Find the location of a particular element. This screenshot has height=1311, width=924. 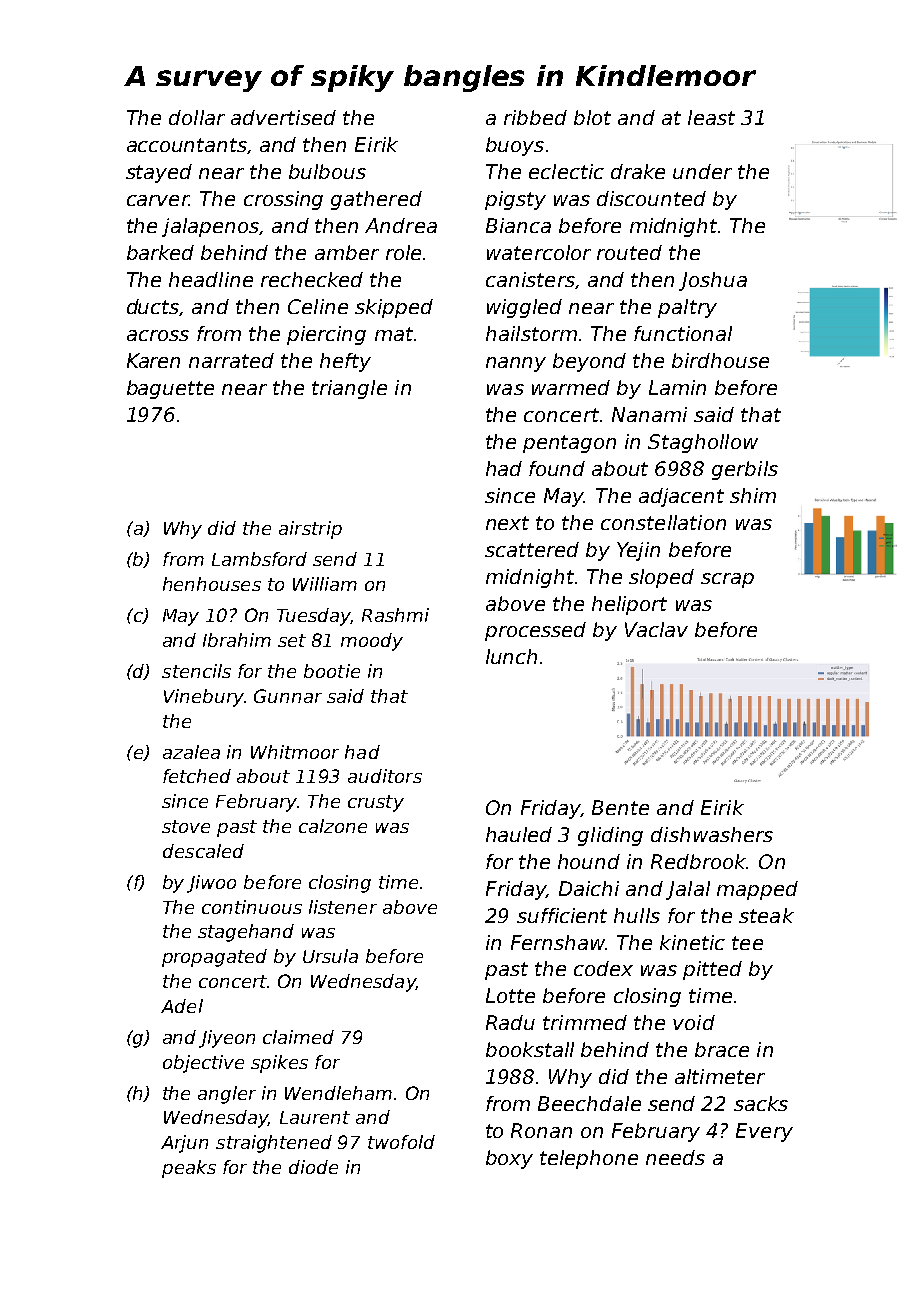

Whitmoor is located at coordinates (295, 752).
